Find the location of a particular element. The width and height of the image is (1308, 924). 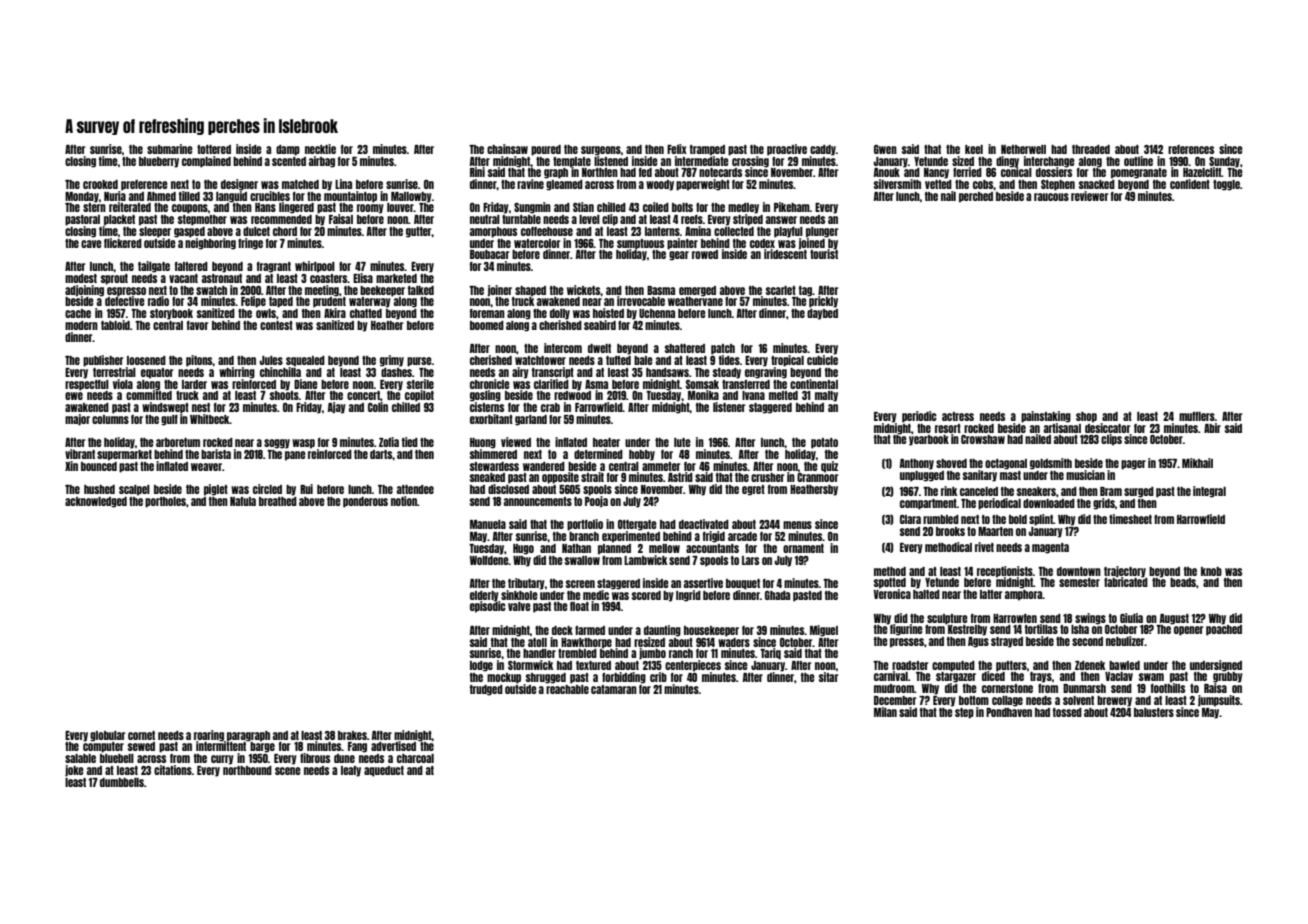

aqueduct is located at coordinates (384, 771).
